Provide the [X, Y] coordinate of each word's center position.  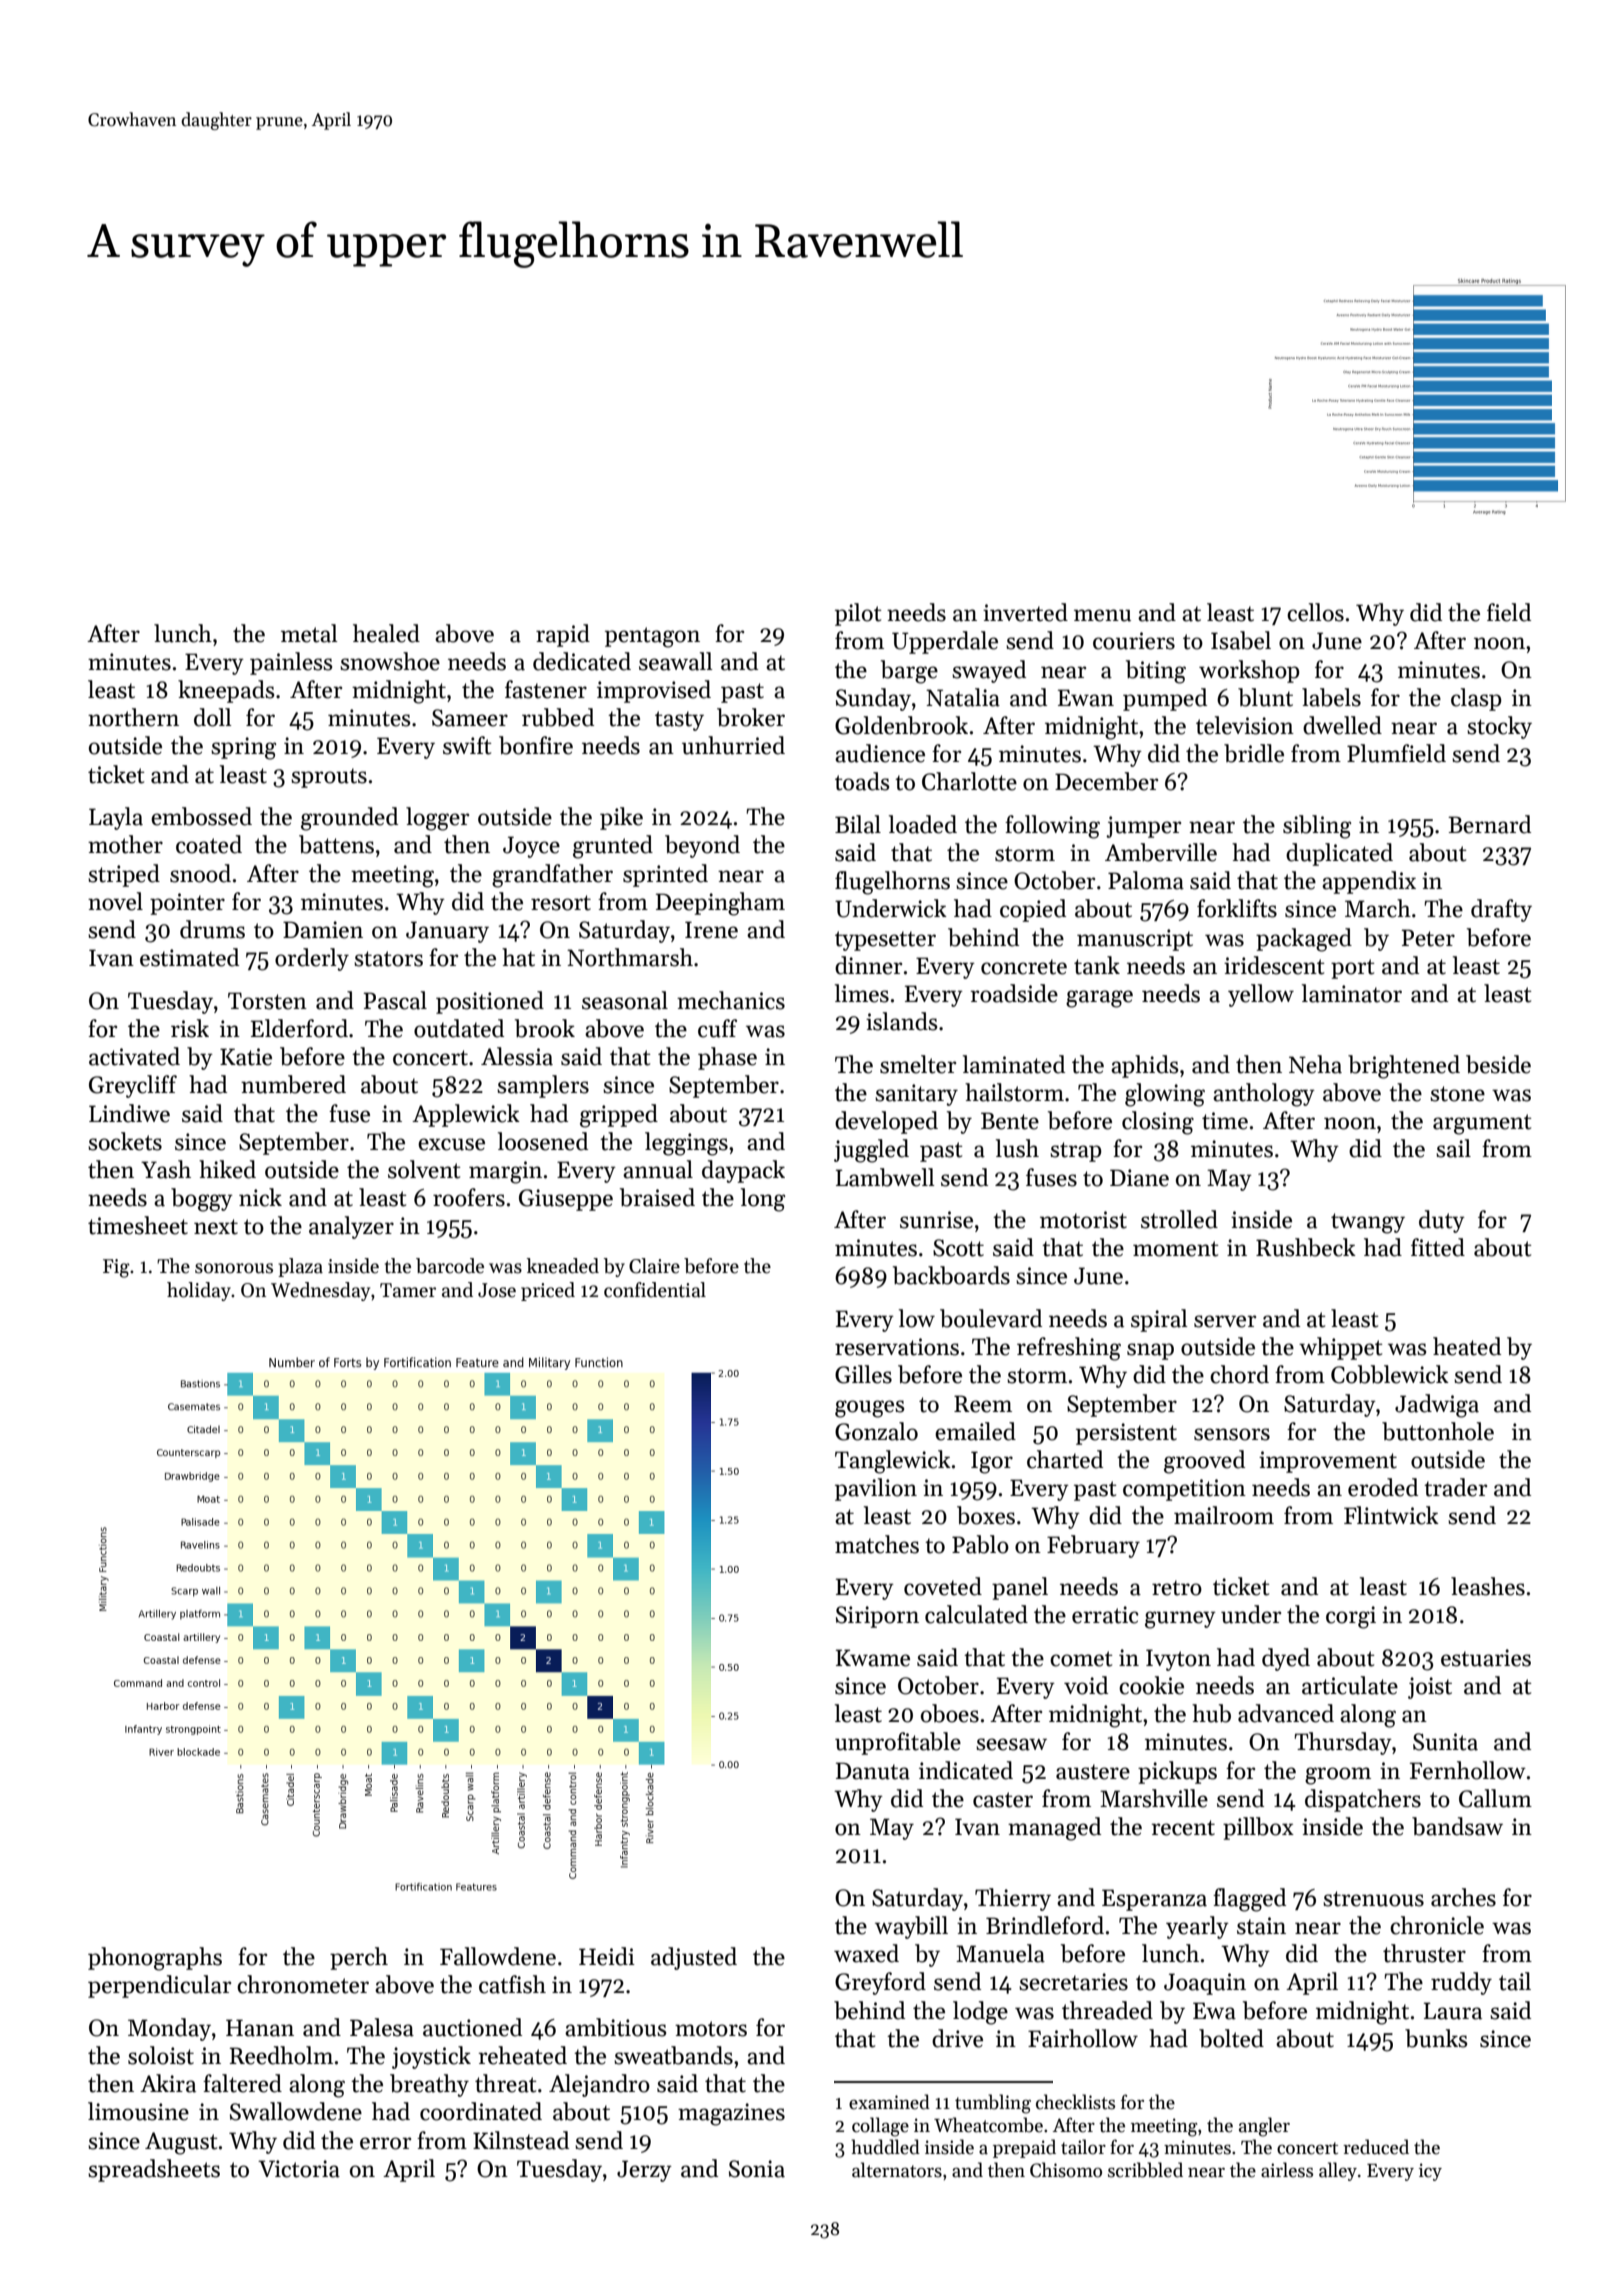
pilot [858, 614]
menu [1102, 615]
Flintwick [1391, 1515]
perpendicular [159, 1986]
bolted [1231, 2038]
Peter [1428, 938]
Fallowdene [498, 1956]
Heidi [607, 1956]
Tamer [408, 1290]
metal [309, 633]
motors [711, 2029]
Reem [983, 1404]
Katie [246, 1057]
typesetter [885, 941]
